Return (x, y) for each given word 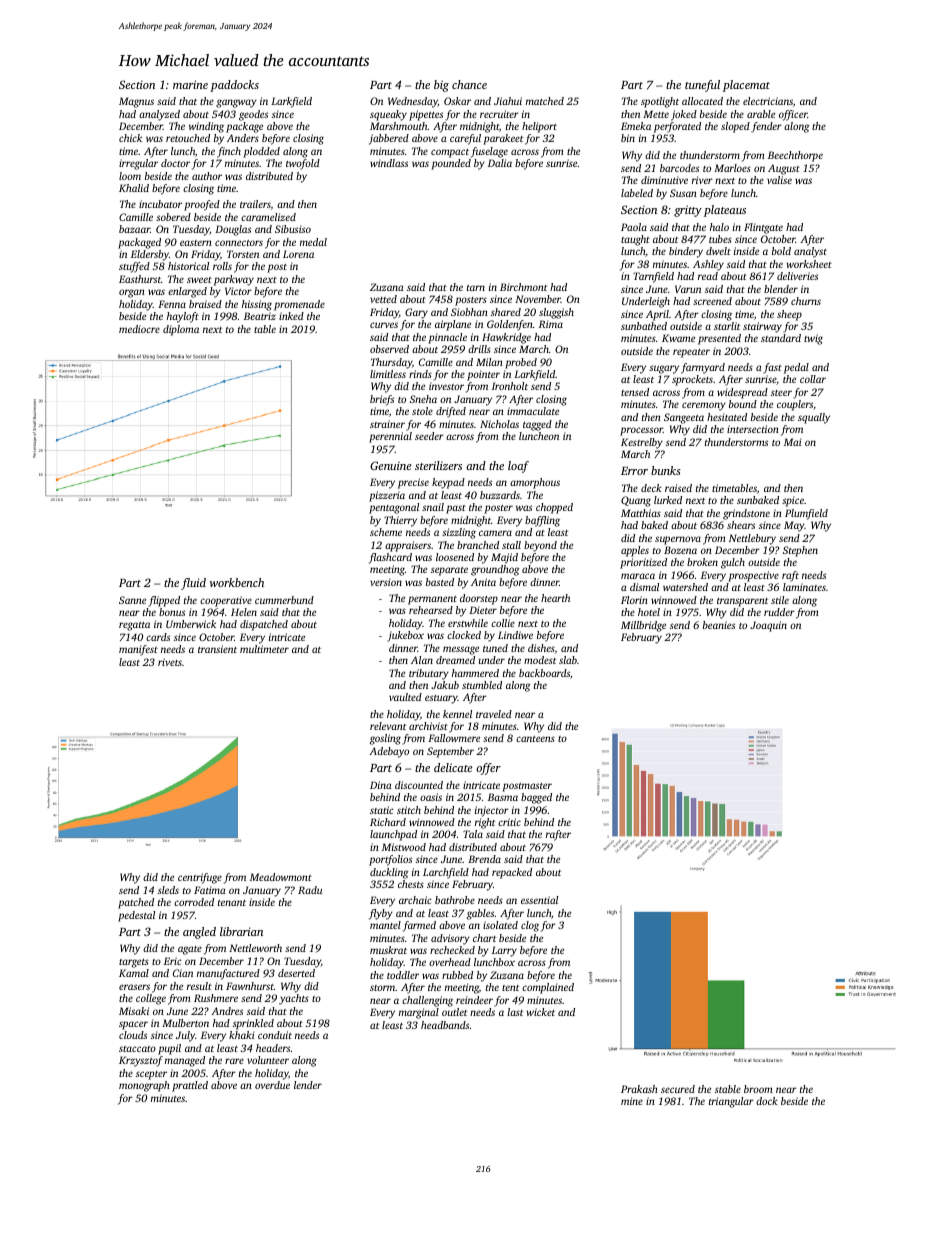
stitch (409, 810)
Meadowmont (281, 877)
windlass (389, 163)
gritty (688, 211)
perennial (390, 437)
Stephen (800, 551)
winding (206, 127)
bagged (536, 798)
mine (632, 1101)
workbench (237, 582)
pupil (169, 1049)
